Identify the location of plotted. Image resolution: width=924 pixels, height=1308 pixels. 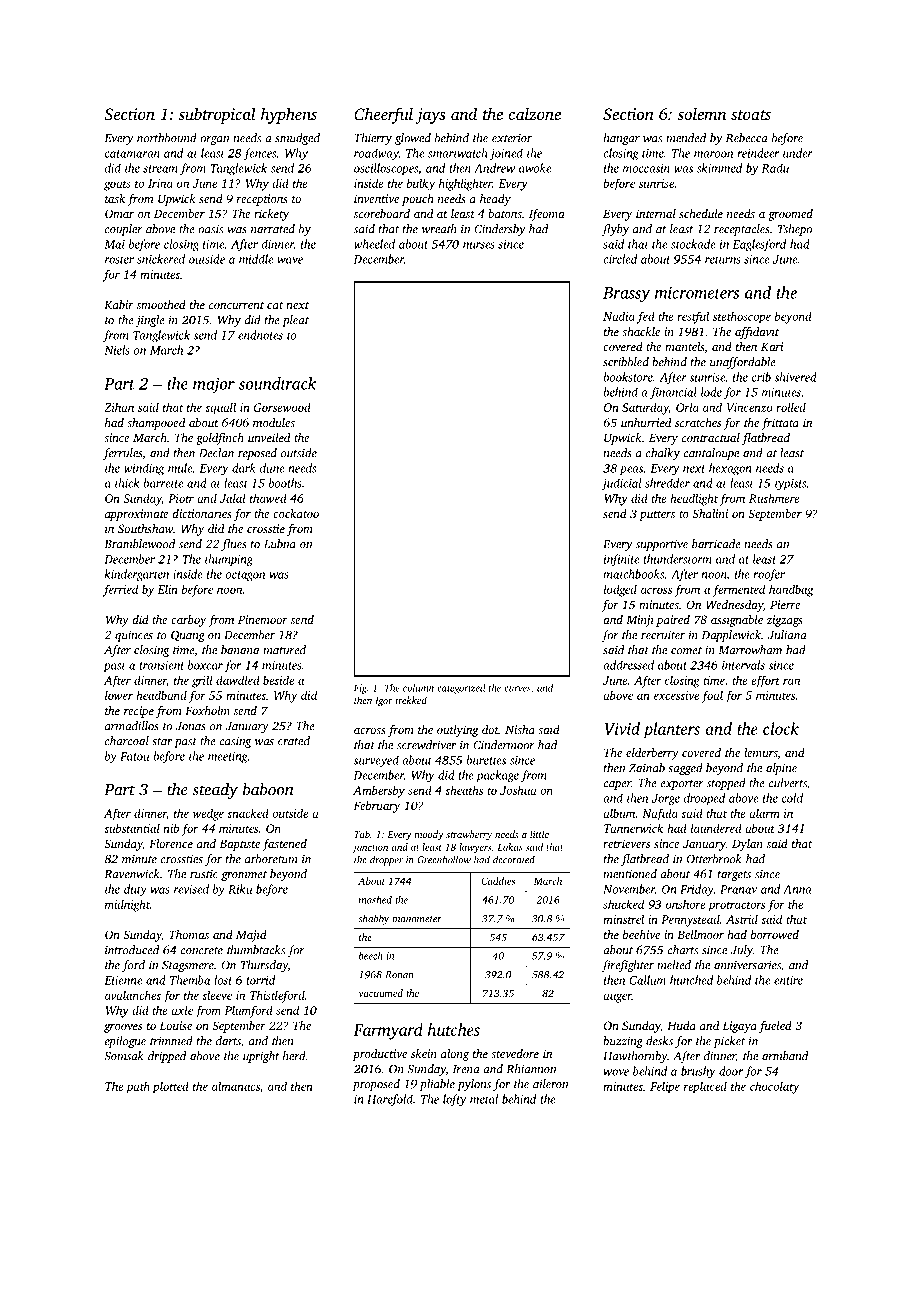
(170, 1087).
